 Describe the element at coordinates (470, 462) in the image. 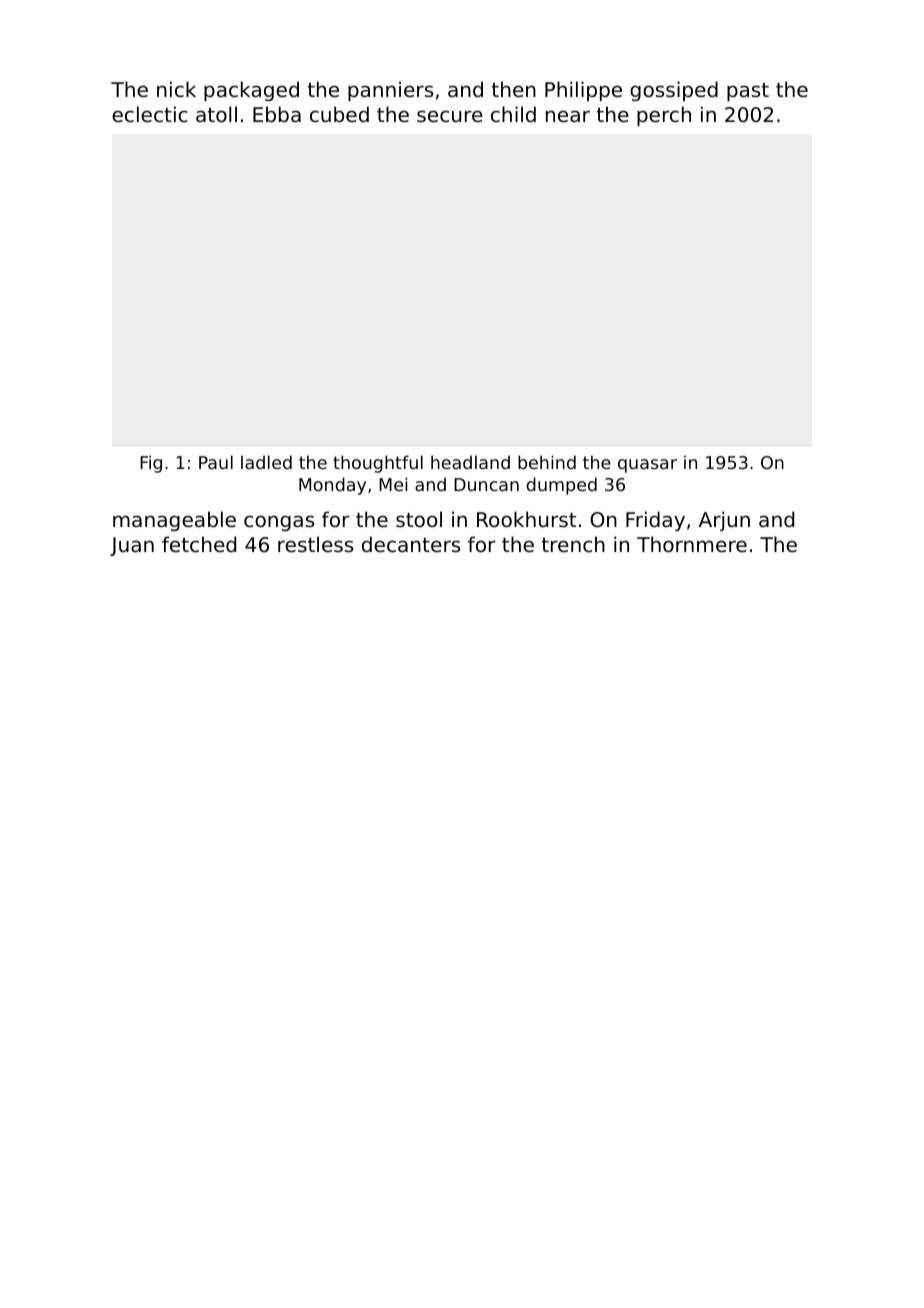

I see `headland` at that location.
